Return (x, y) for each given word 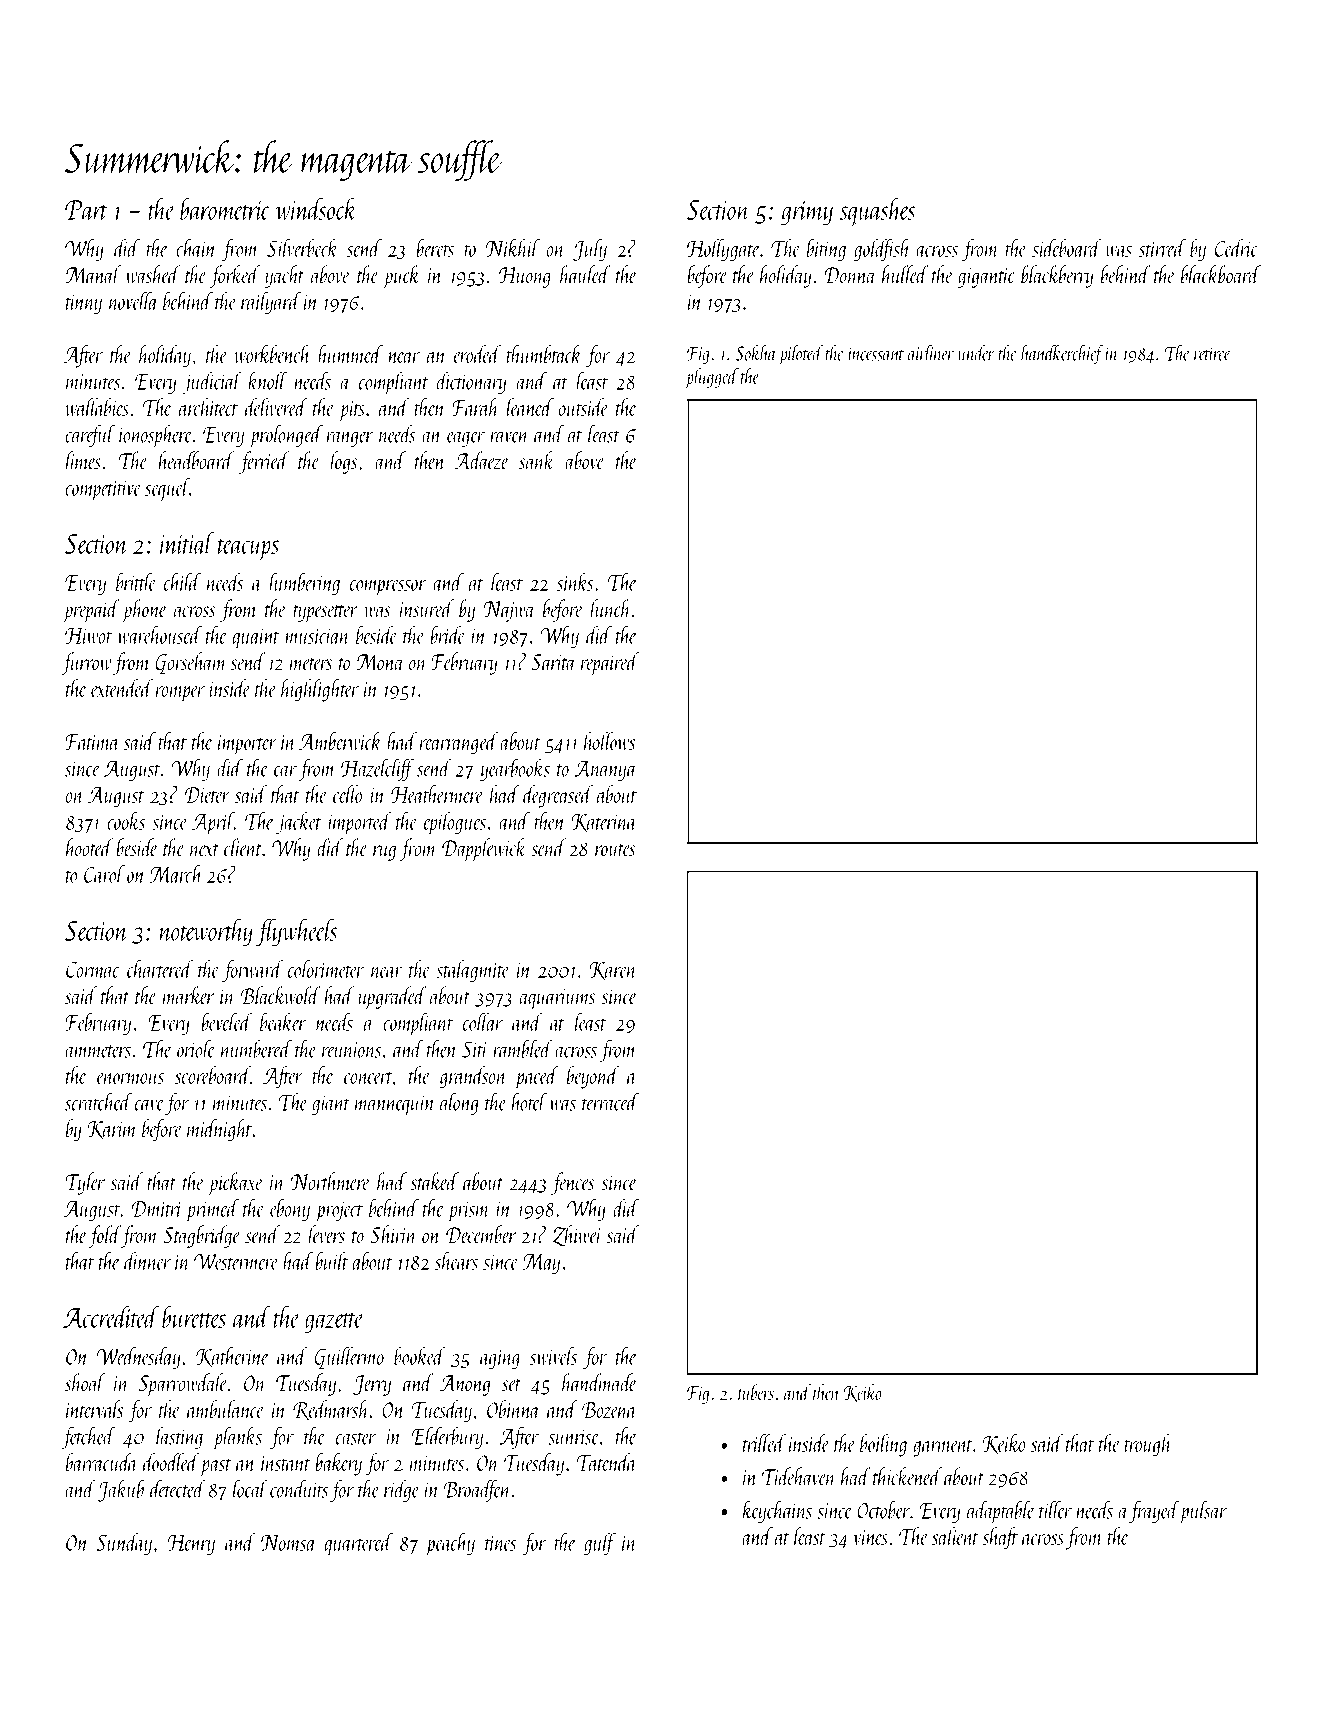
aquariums (557, 999)
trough (1148, 1445)
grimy (807, 213)
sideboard (1067, 248)
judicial (212, 382)
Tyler (85, 1183)
